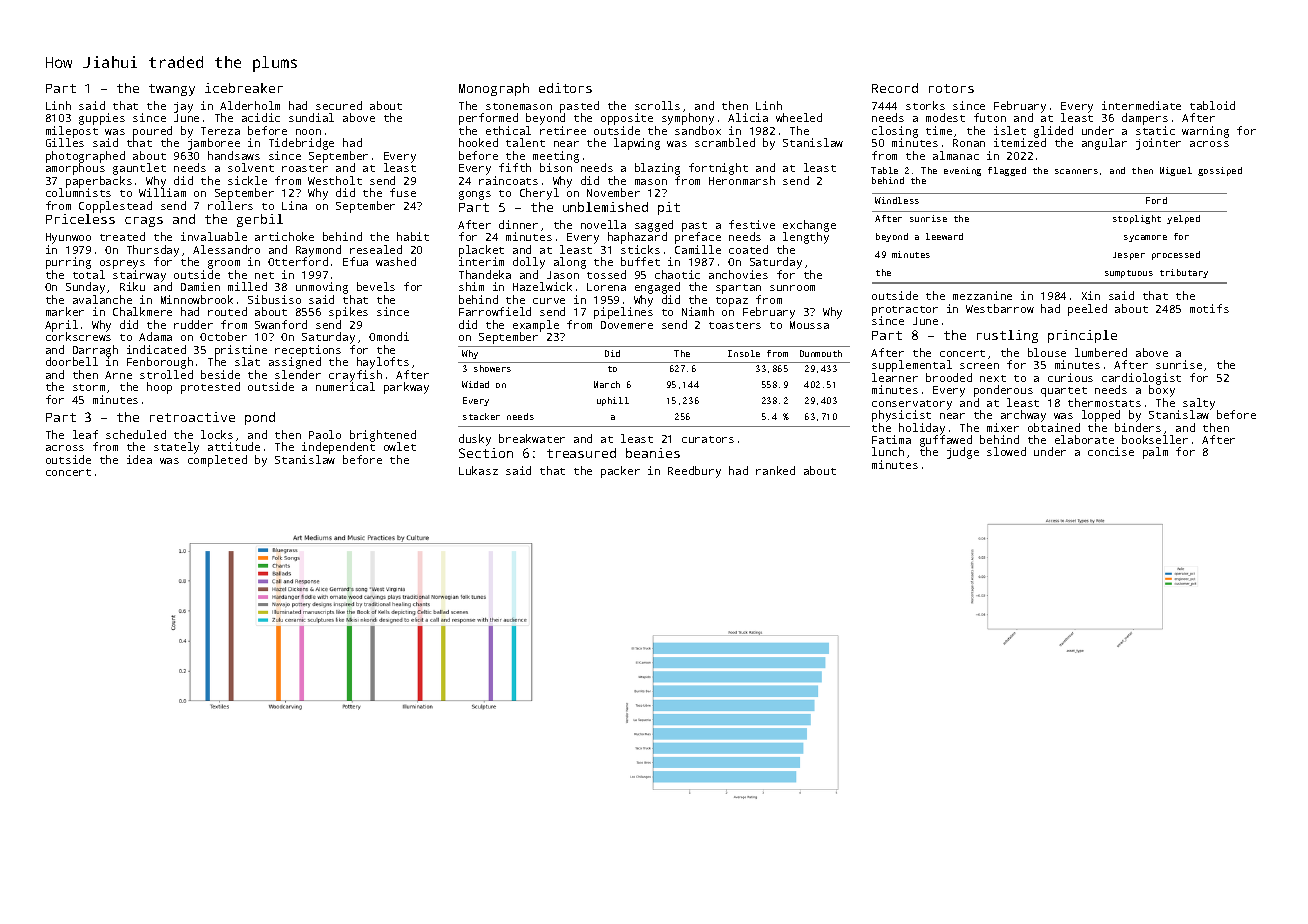  I want to click on leaf, so click(85, 434).
